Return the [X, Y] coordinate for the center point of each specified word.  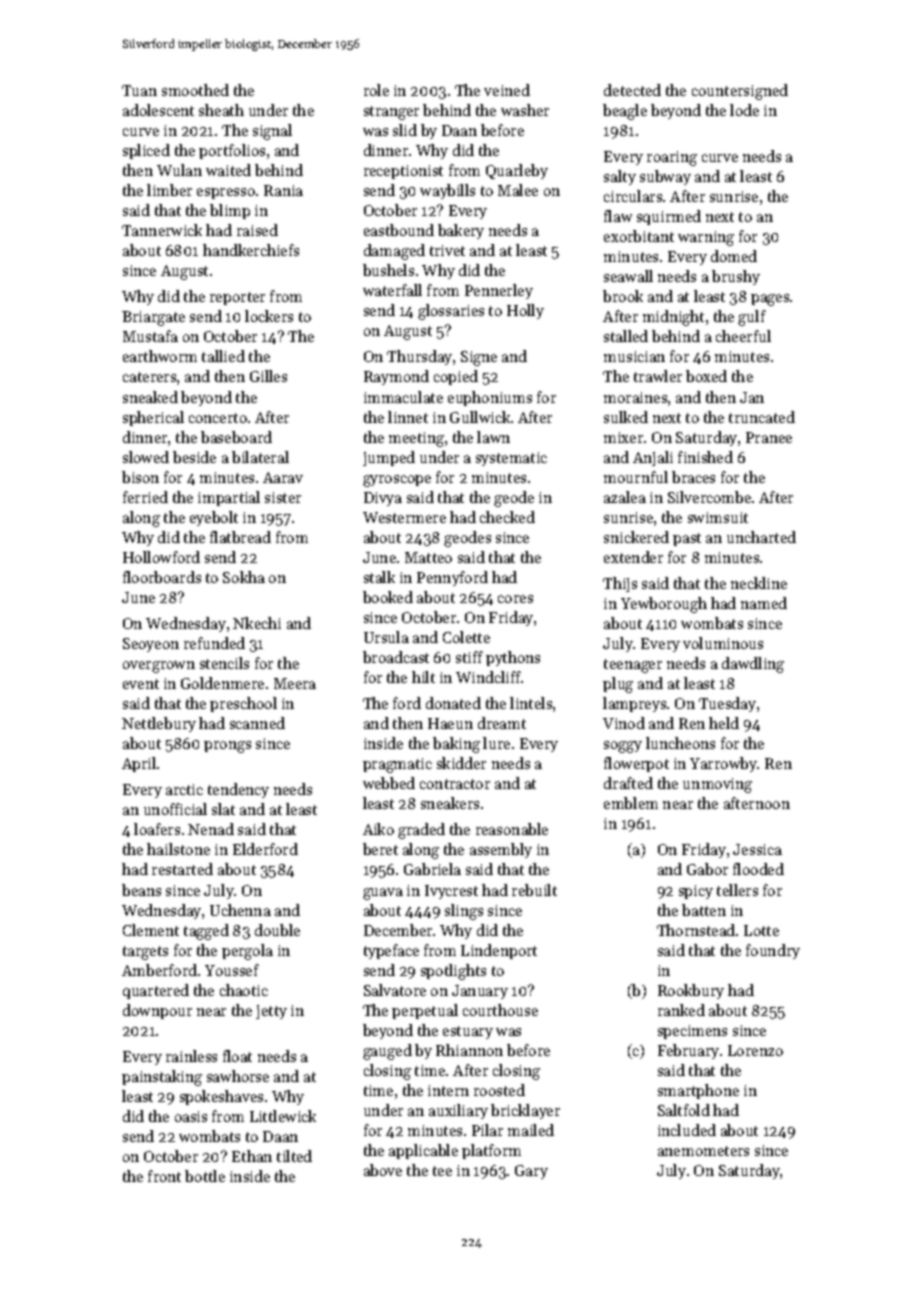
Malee [518, 190]
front [164, 1176]
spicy [696, 892]
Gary [531, 1172]
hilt [423, 677]
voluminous [723, 643]
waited [228, 170]
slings [464, 912]
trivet [447, 250]
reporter [237, 298]
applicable [423, 1151]
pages [770, 300]
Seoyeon [151, 645]
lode [744, 110]
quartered [156, 991]
